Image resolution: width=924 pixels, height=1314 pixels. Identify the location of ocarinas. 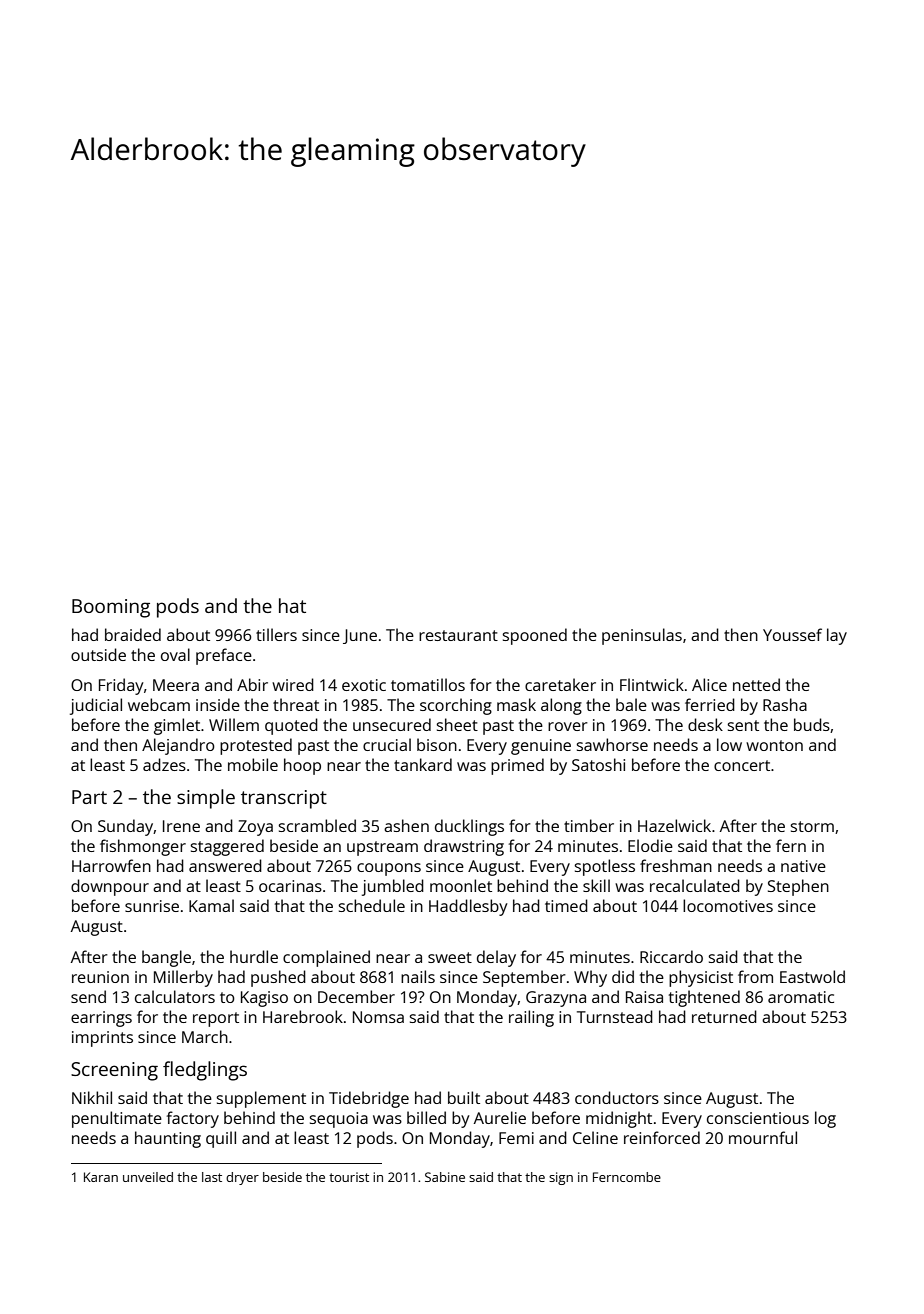
(290, 886).
